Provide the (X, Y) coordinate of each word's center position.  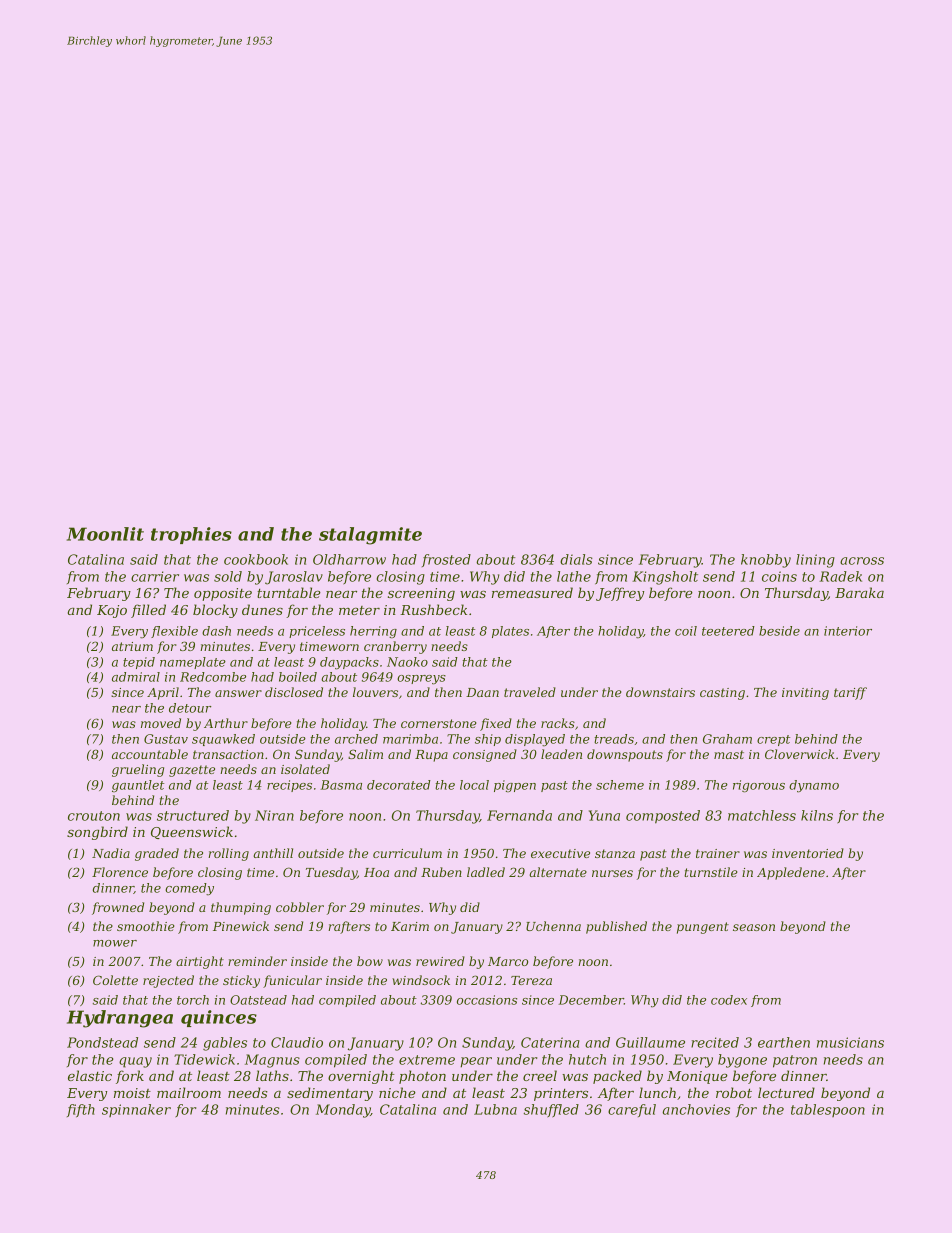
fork (130, 1077)
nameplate (193, 663)
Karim (410, 926)
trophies (191, 535)
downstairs (660, 692)
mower (115, 943)
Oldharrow (349, 559)
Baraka (859, 592)
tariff (850, 693)
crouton (94, 816)
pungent (703, 928)
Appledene (791, 873)
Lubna (495, 1109)
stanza (615, 854)
